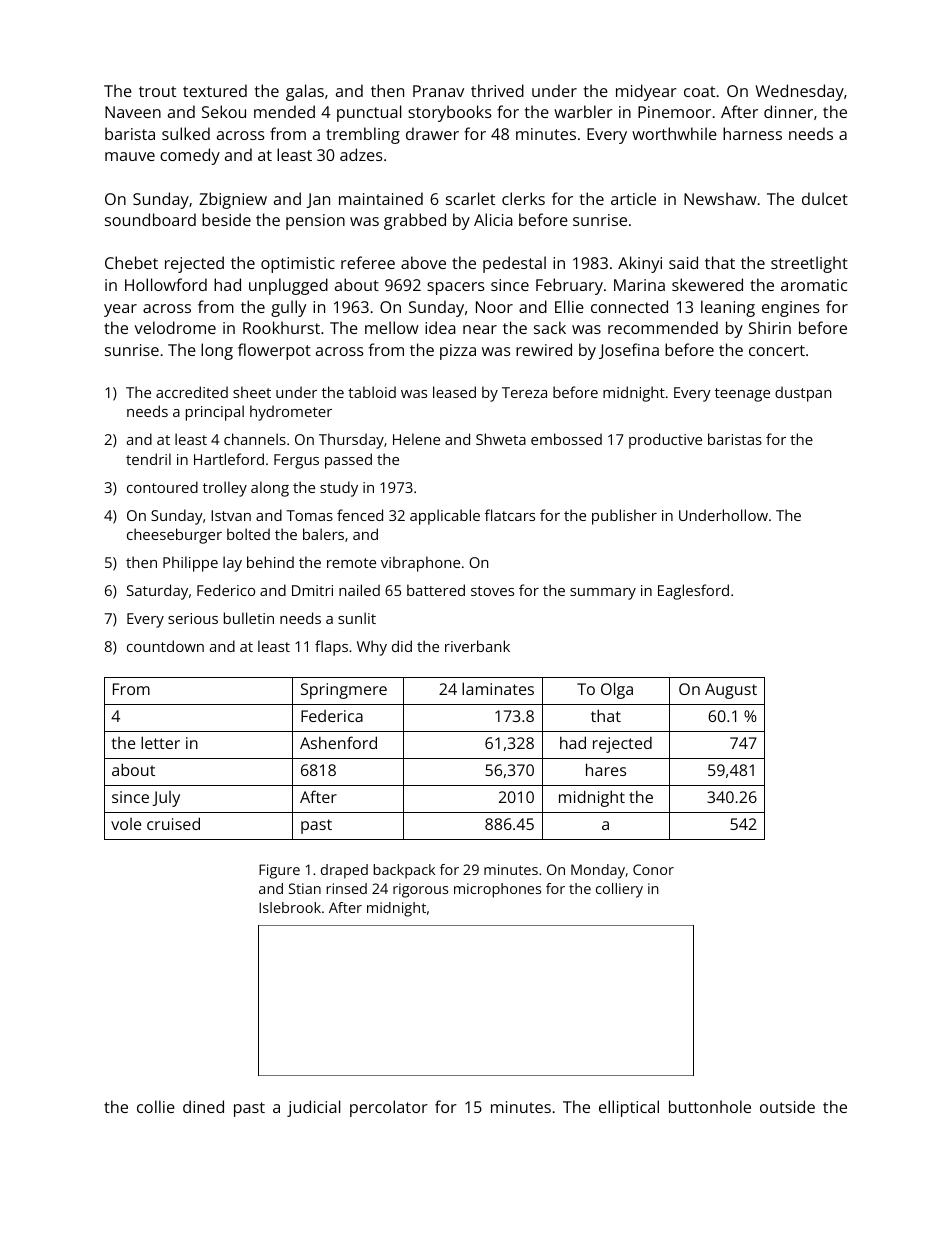 This screenshot has height=1233, width=952. What do you see at coordinates (617, 690) in the screenshot?
I see `Olga` at bounding box center [617, 690].
